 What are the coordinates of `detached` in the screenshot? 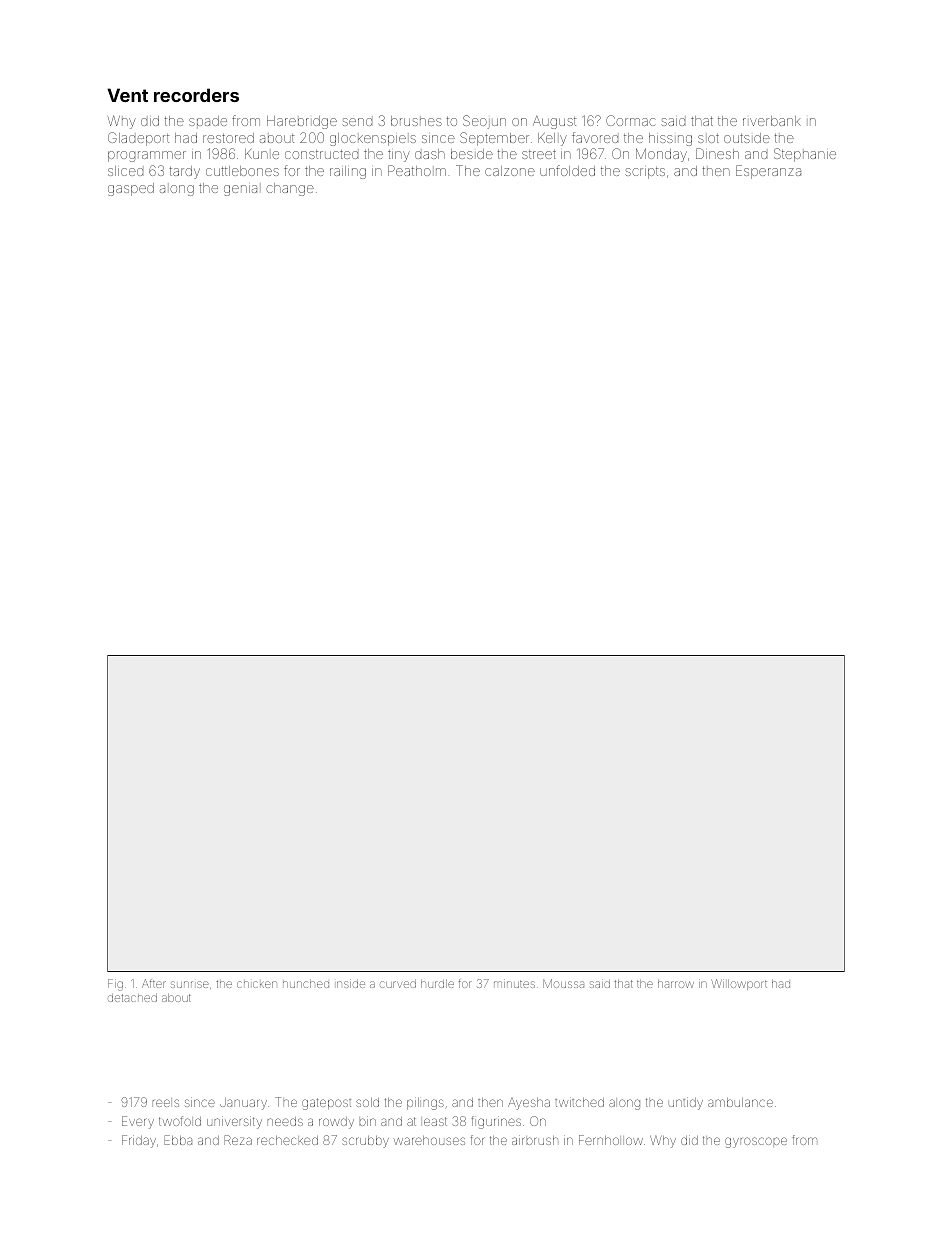 It's located at (132, 998).
